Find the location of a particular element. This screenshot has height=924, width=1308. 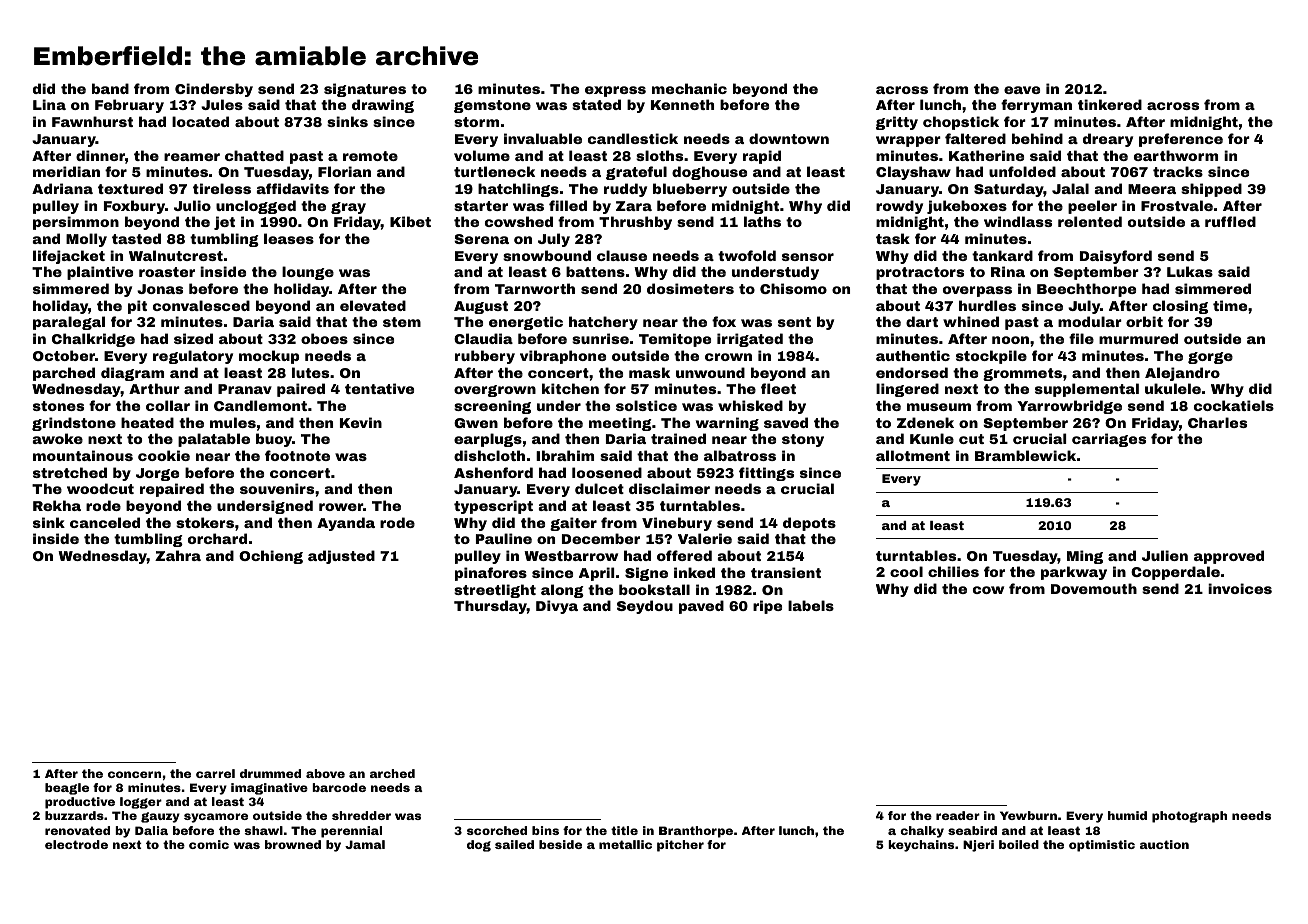

convalesced is located at coordinates (201, 305).
